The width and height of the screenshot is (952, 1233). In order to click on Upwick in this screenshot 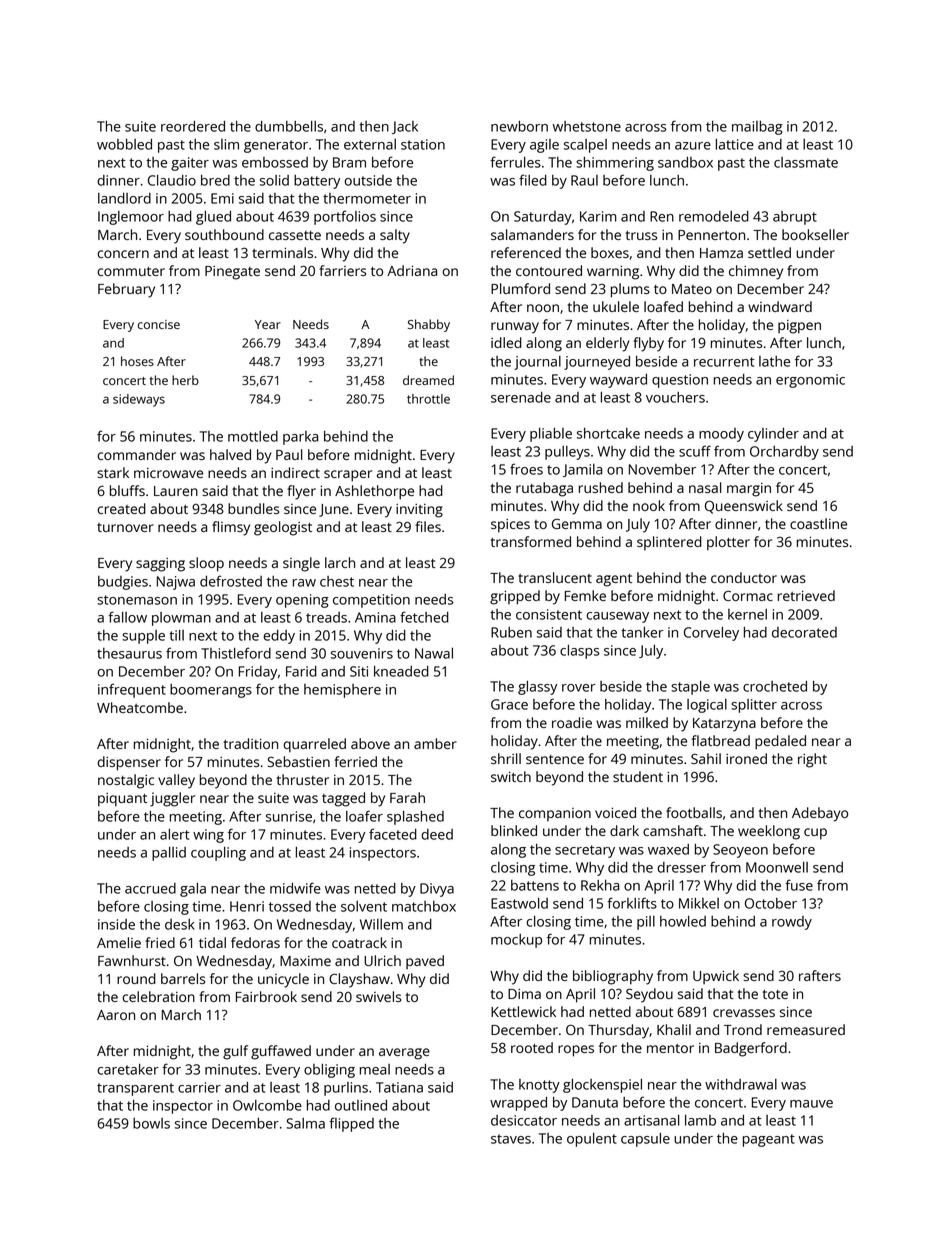, I will do `click(716, 977)`.
